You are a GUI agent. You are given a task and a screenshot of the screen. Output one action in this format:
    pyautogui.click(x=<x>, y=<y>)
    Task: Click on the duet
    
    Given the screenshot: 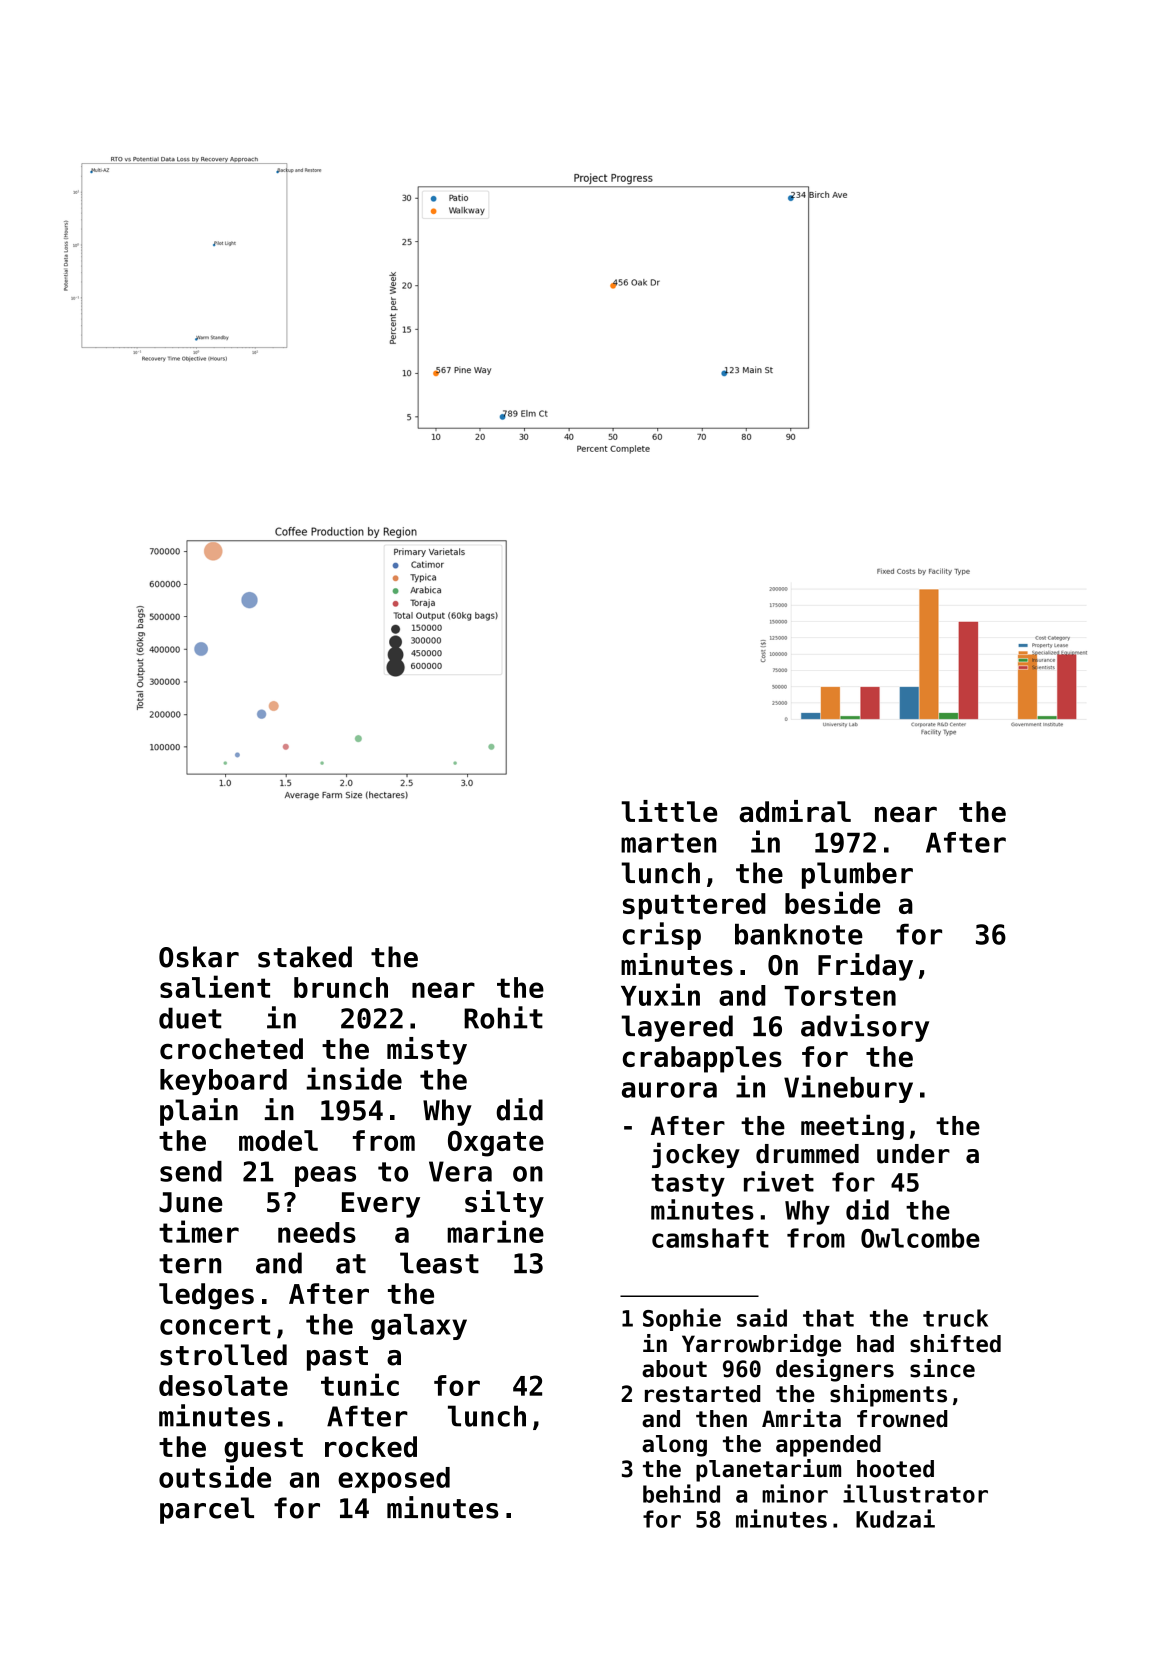 What is the action you would take?
    pyautogui.click(x=190, y=1018)
